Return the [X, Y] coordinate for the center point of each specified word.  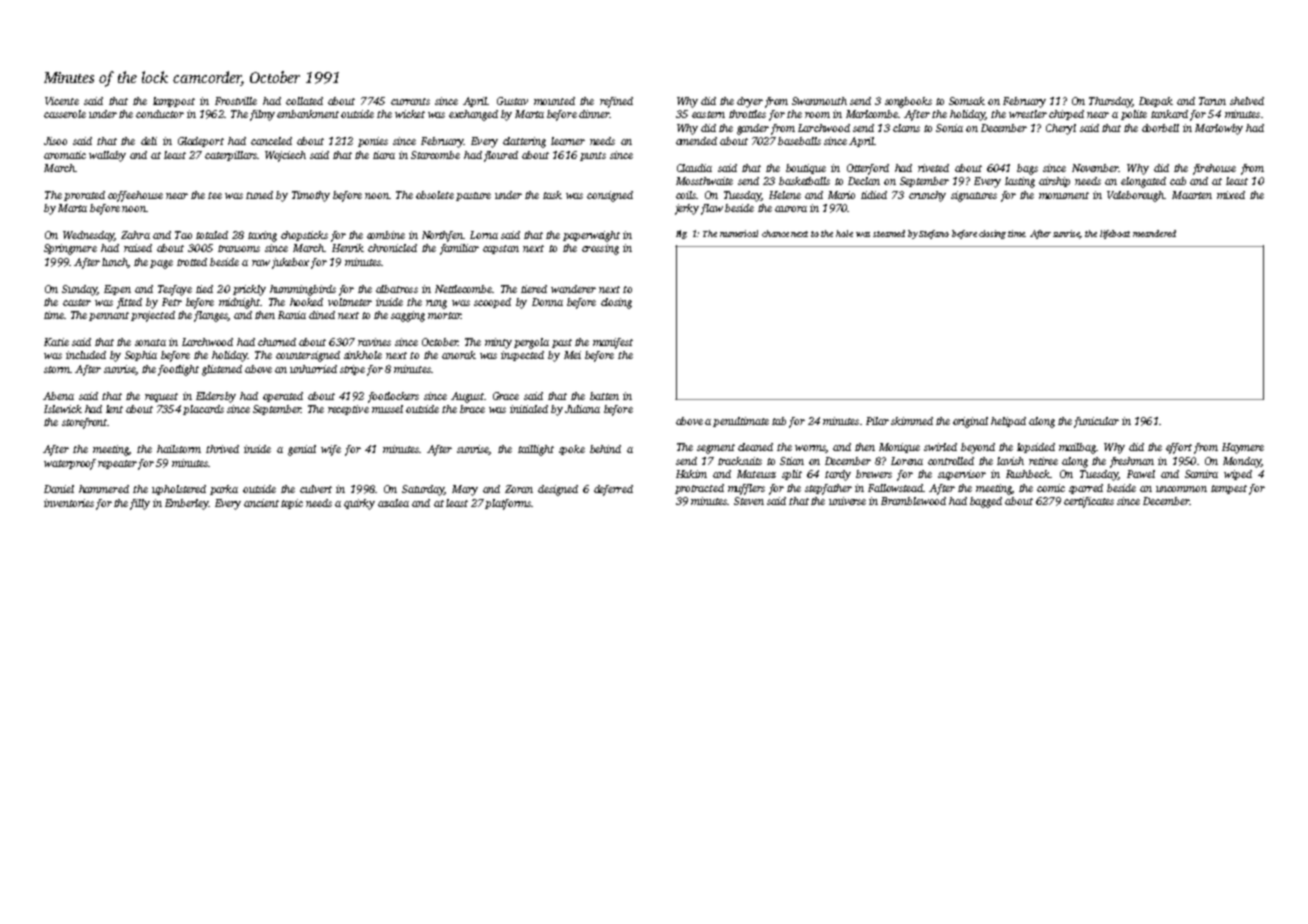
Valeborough [1136, 196]
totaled [212, 235]
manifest [613, 343]
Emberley [187, 504]
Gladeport [201, 142]
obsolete [435, 195]
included [86, 355]
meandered [1154, 233]
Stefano [934, 234]
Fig [681, 234]
